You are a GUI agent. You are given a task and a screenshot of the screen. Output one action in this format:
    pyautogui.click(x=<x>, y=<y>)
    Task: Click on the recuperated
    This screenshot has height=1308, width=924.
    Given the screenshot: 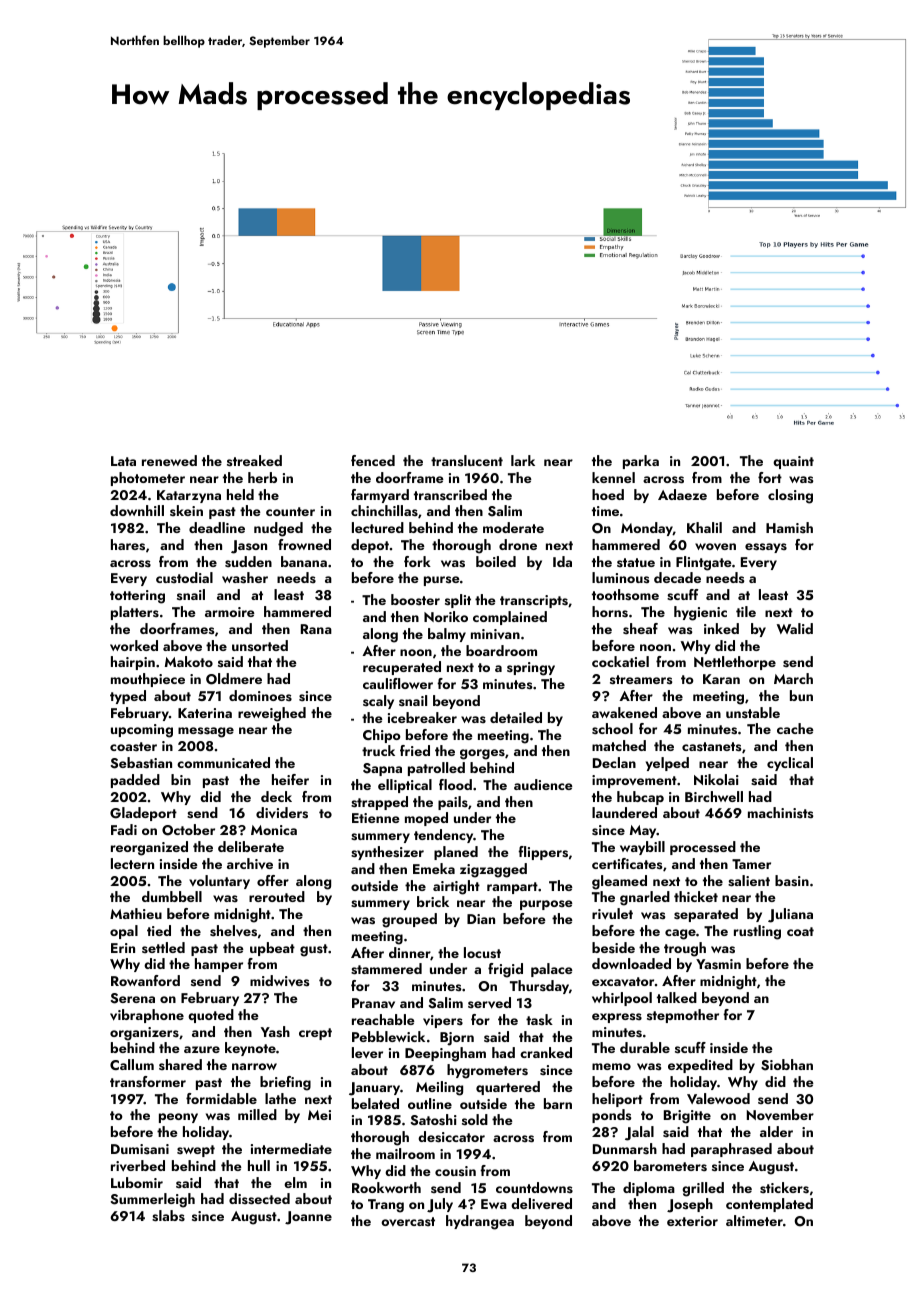 What is the action you would take?
    pyautogui.click(x=402, y=668)
